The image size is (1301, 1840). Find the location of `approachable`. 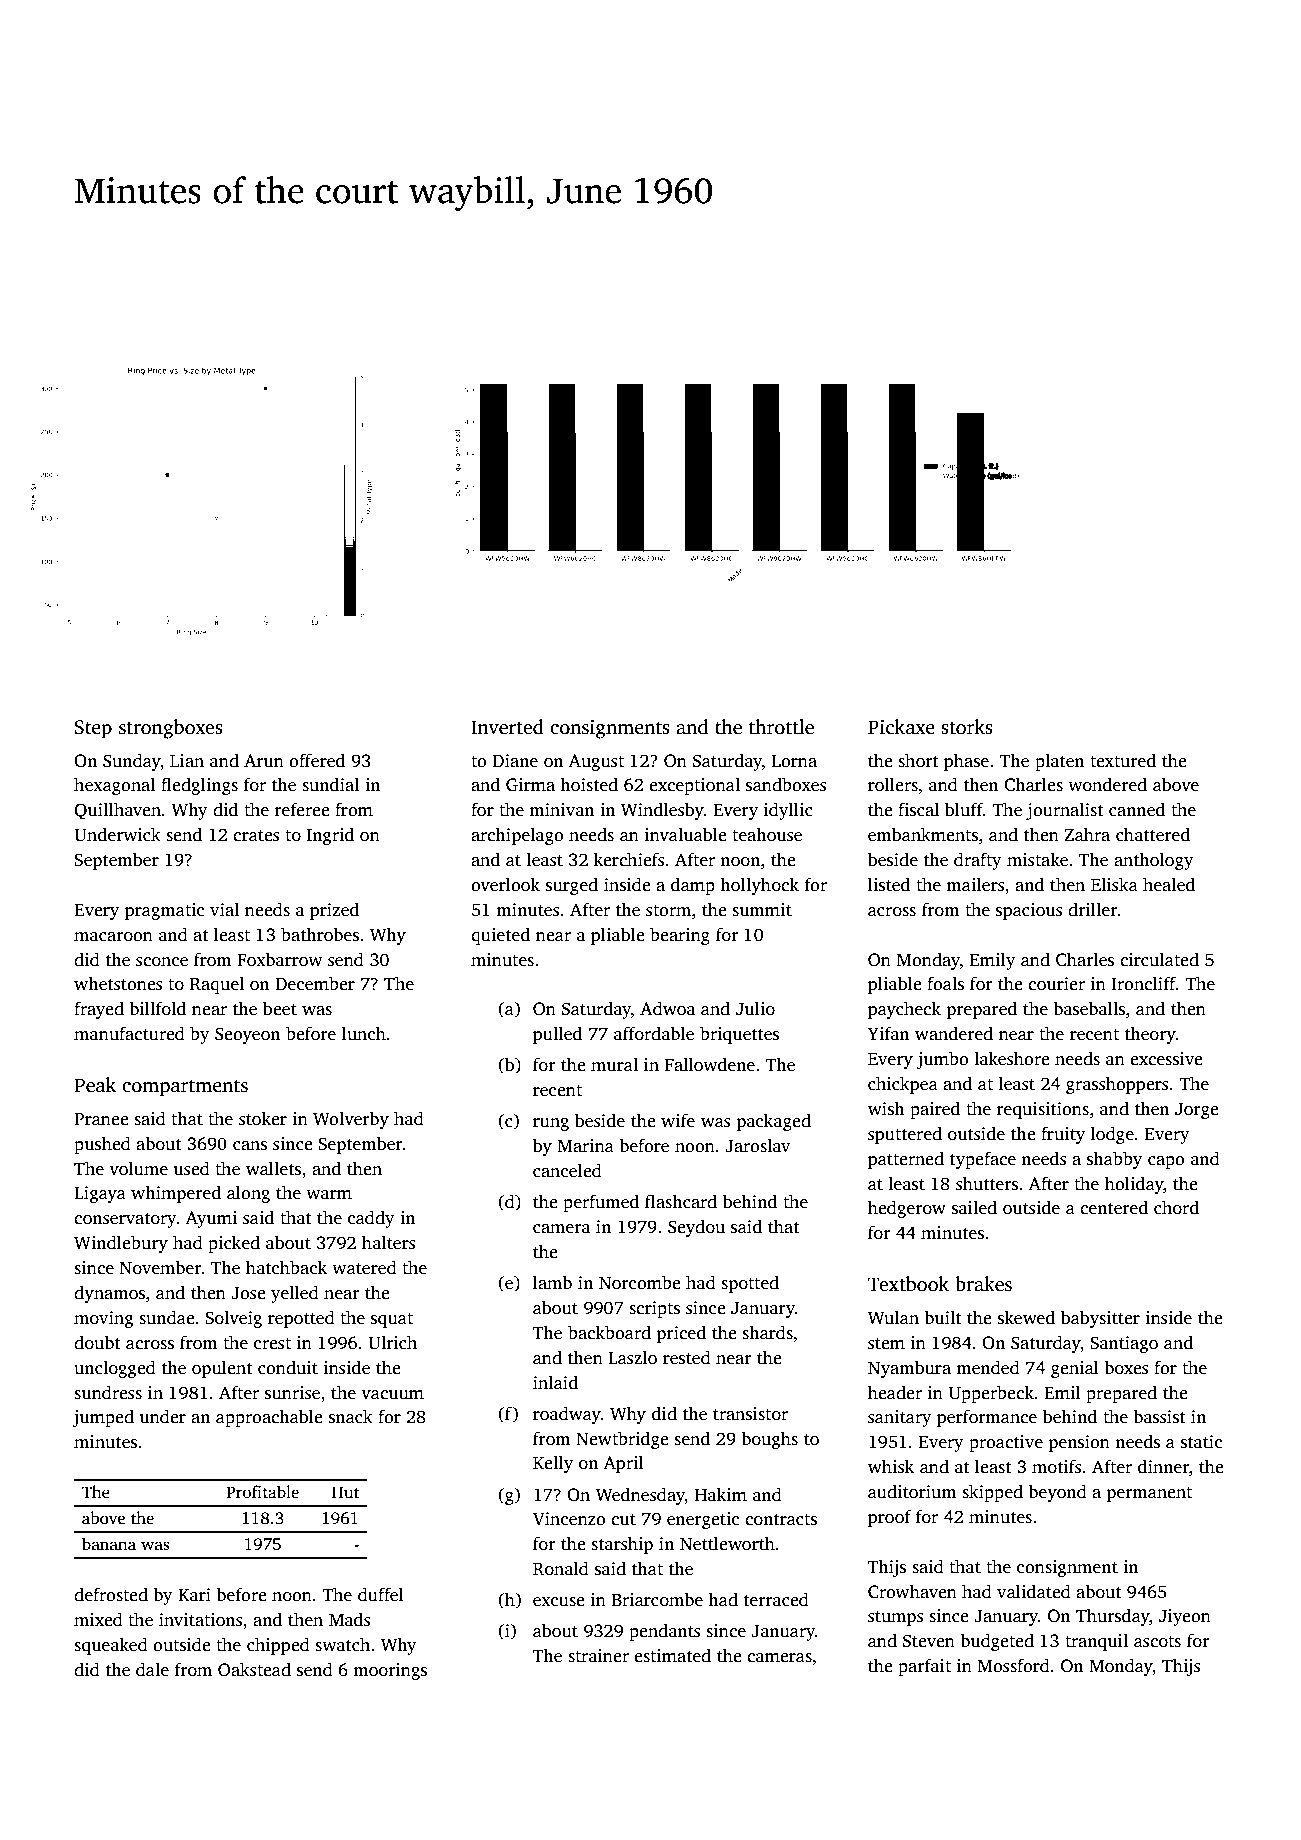

approachable is located at coordinates (269, 1418).
